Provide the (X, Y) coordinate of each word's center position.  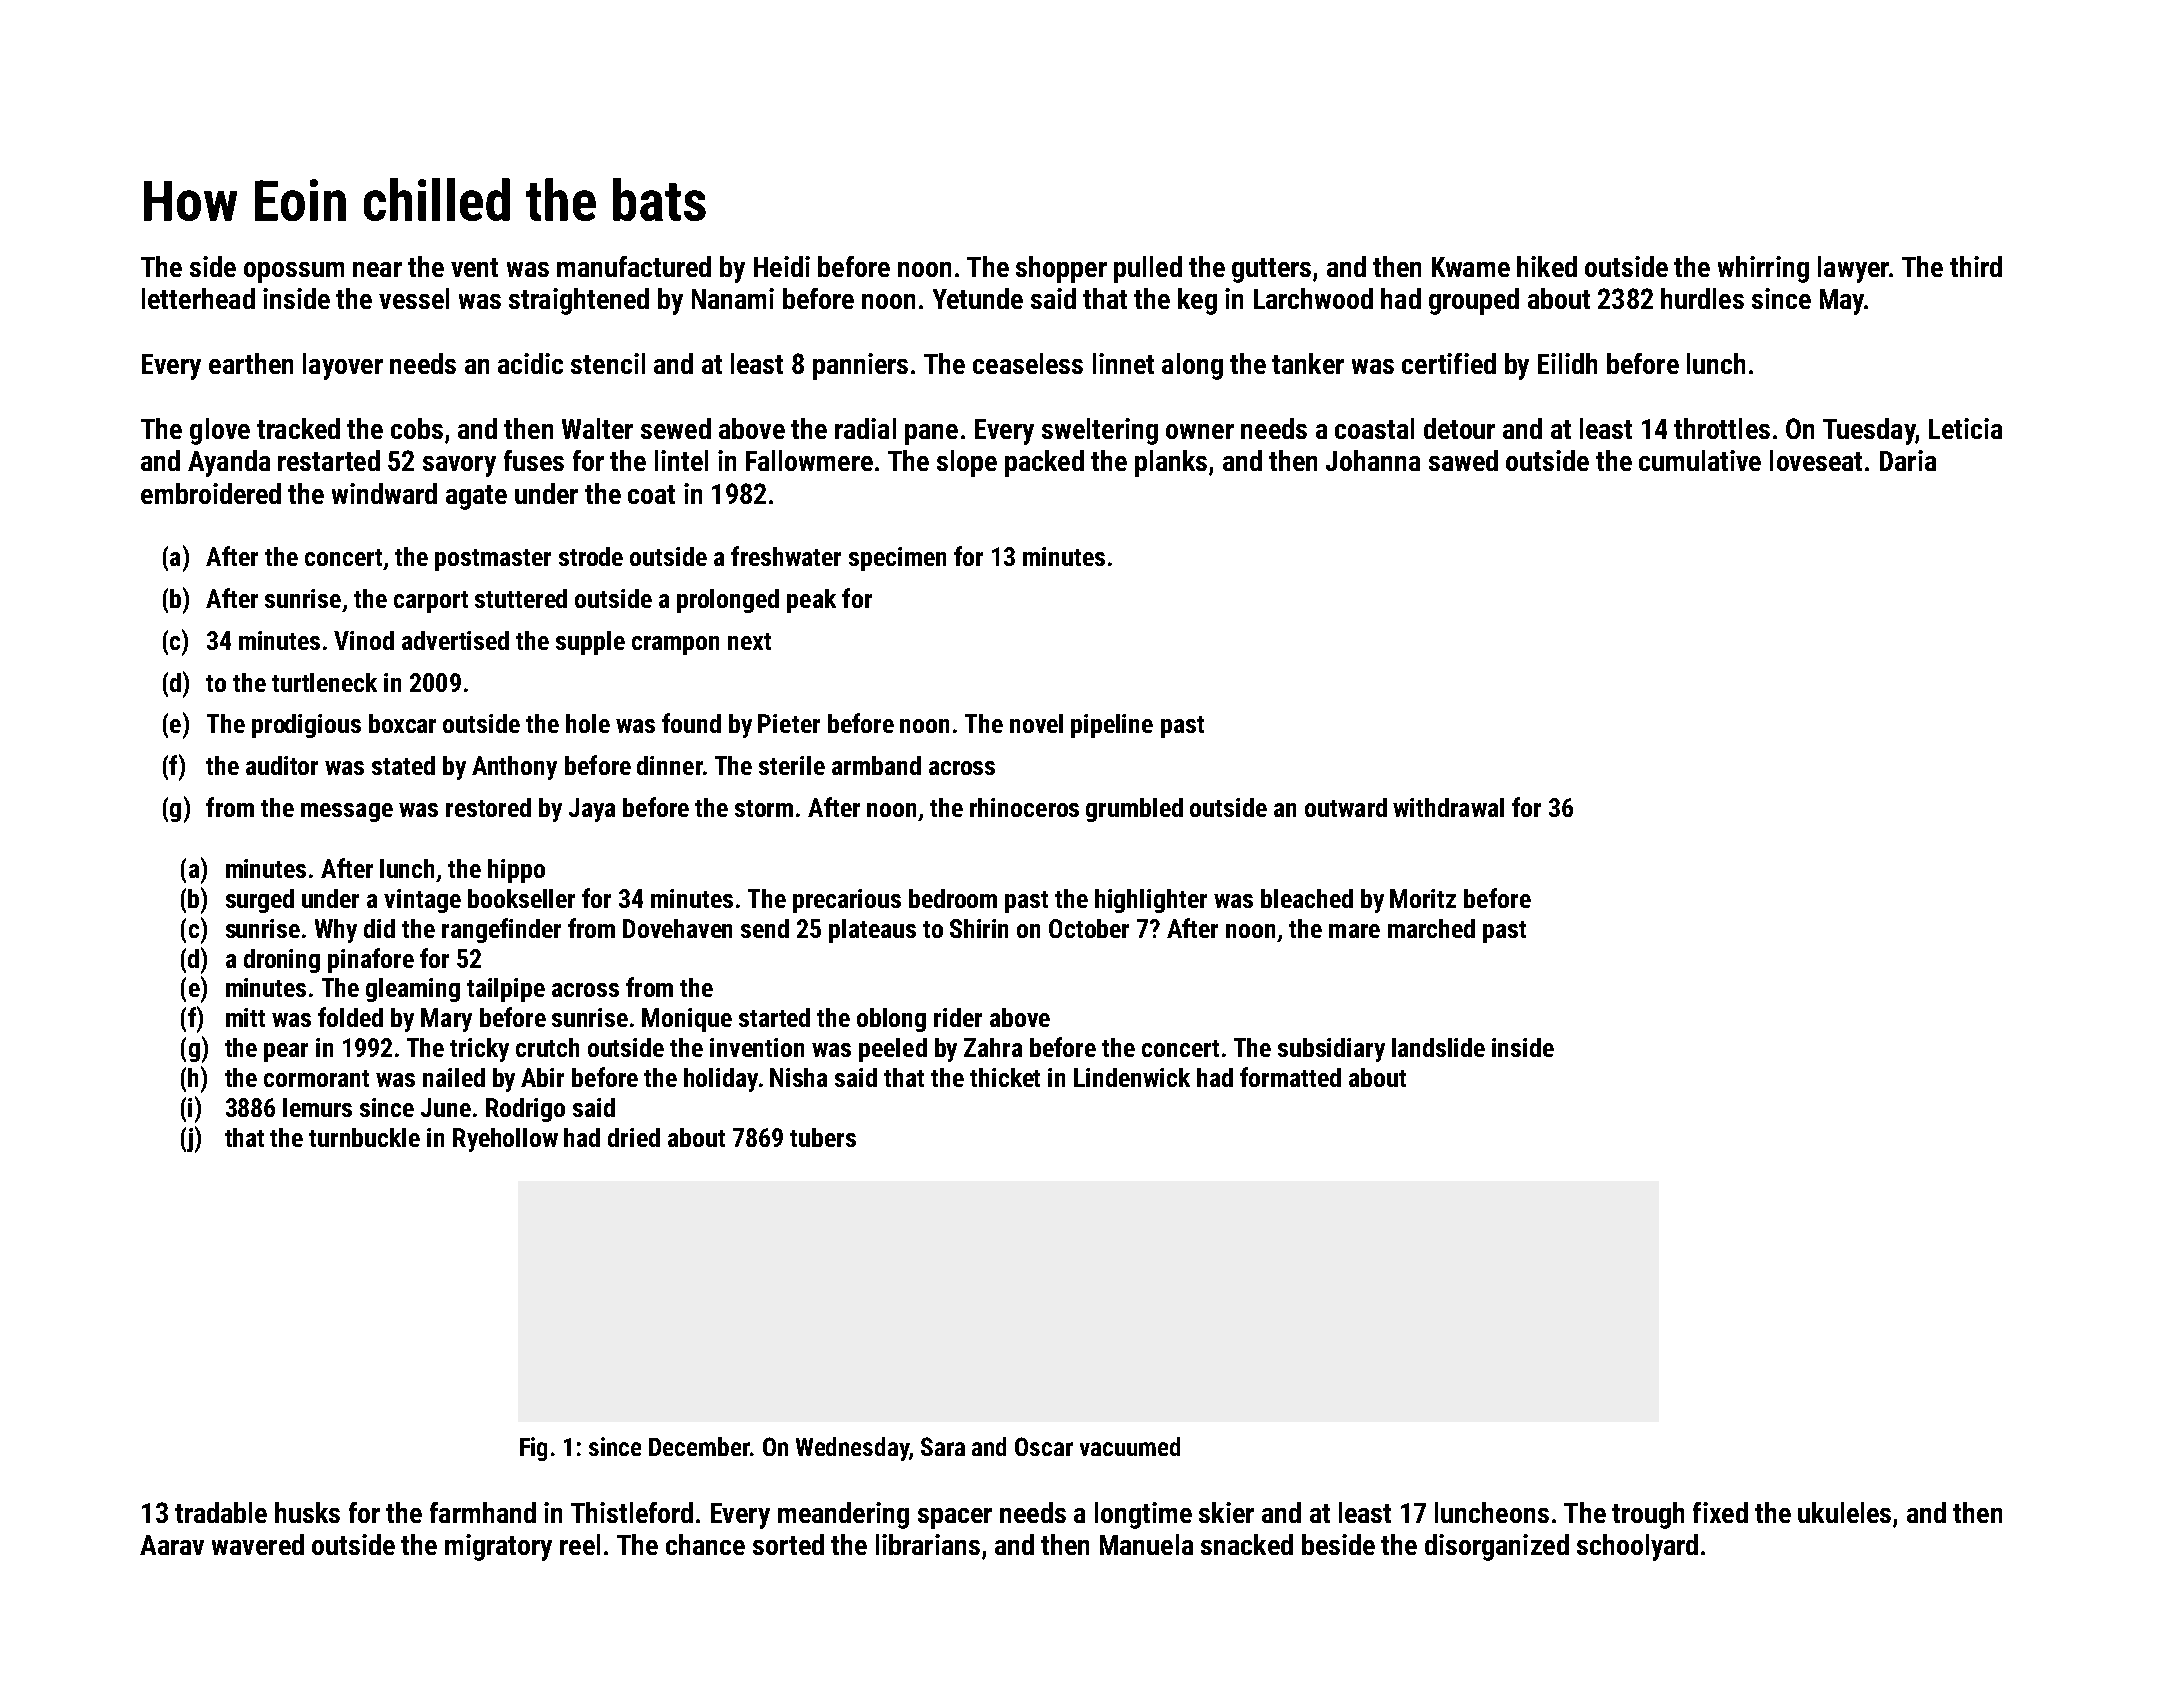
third (1976, 266)
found (691, 723)
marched (1431, 928)
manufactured (634, 266)
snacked (1247, 1544)
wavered (258, 1544)
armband (876, 765)
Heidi (782, 266)
